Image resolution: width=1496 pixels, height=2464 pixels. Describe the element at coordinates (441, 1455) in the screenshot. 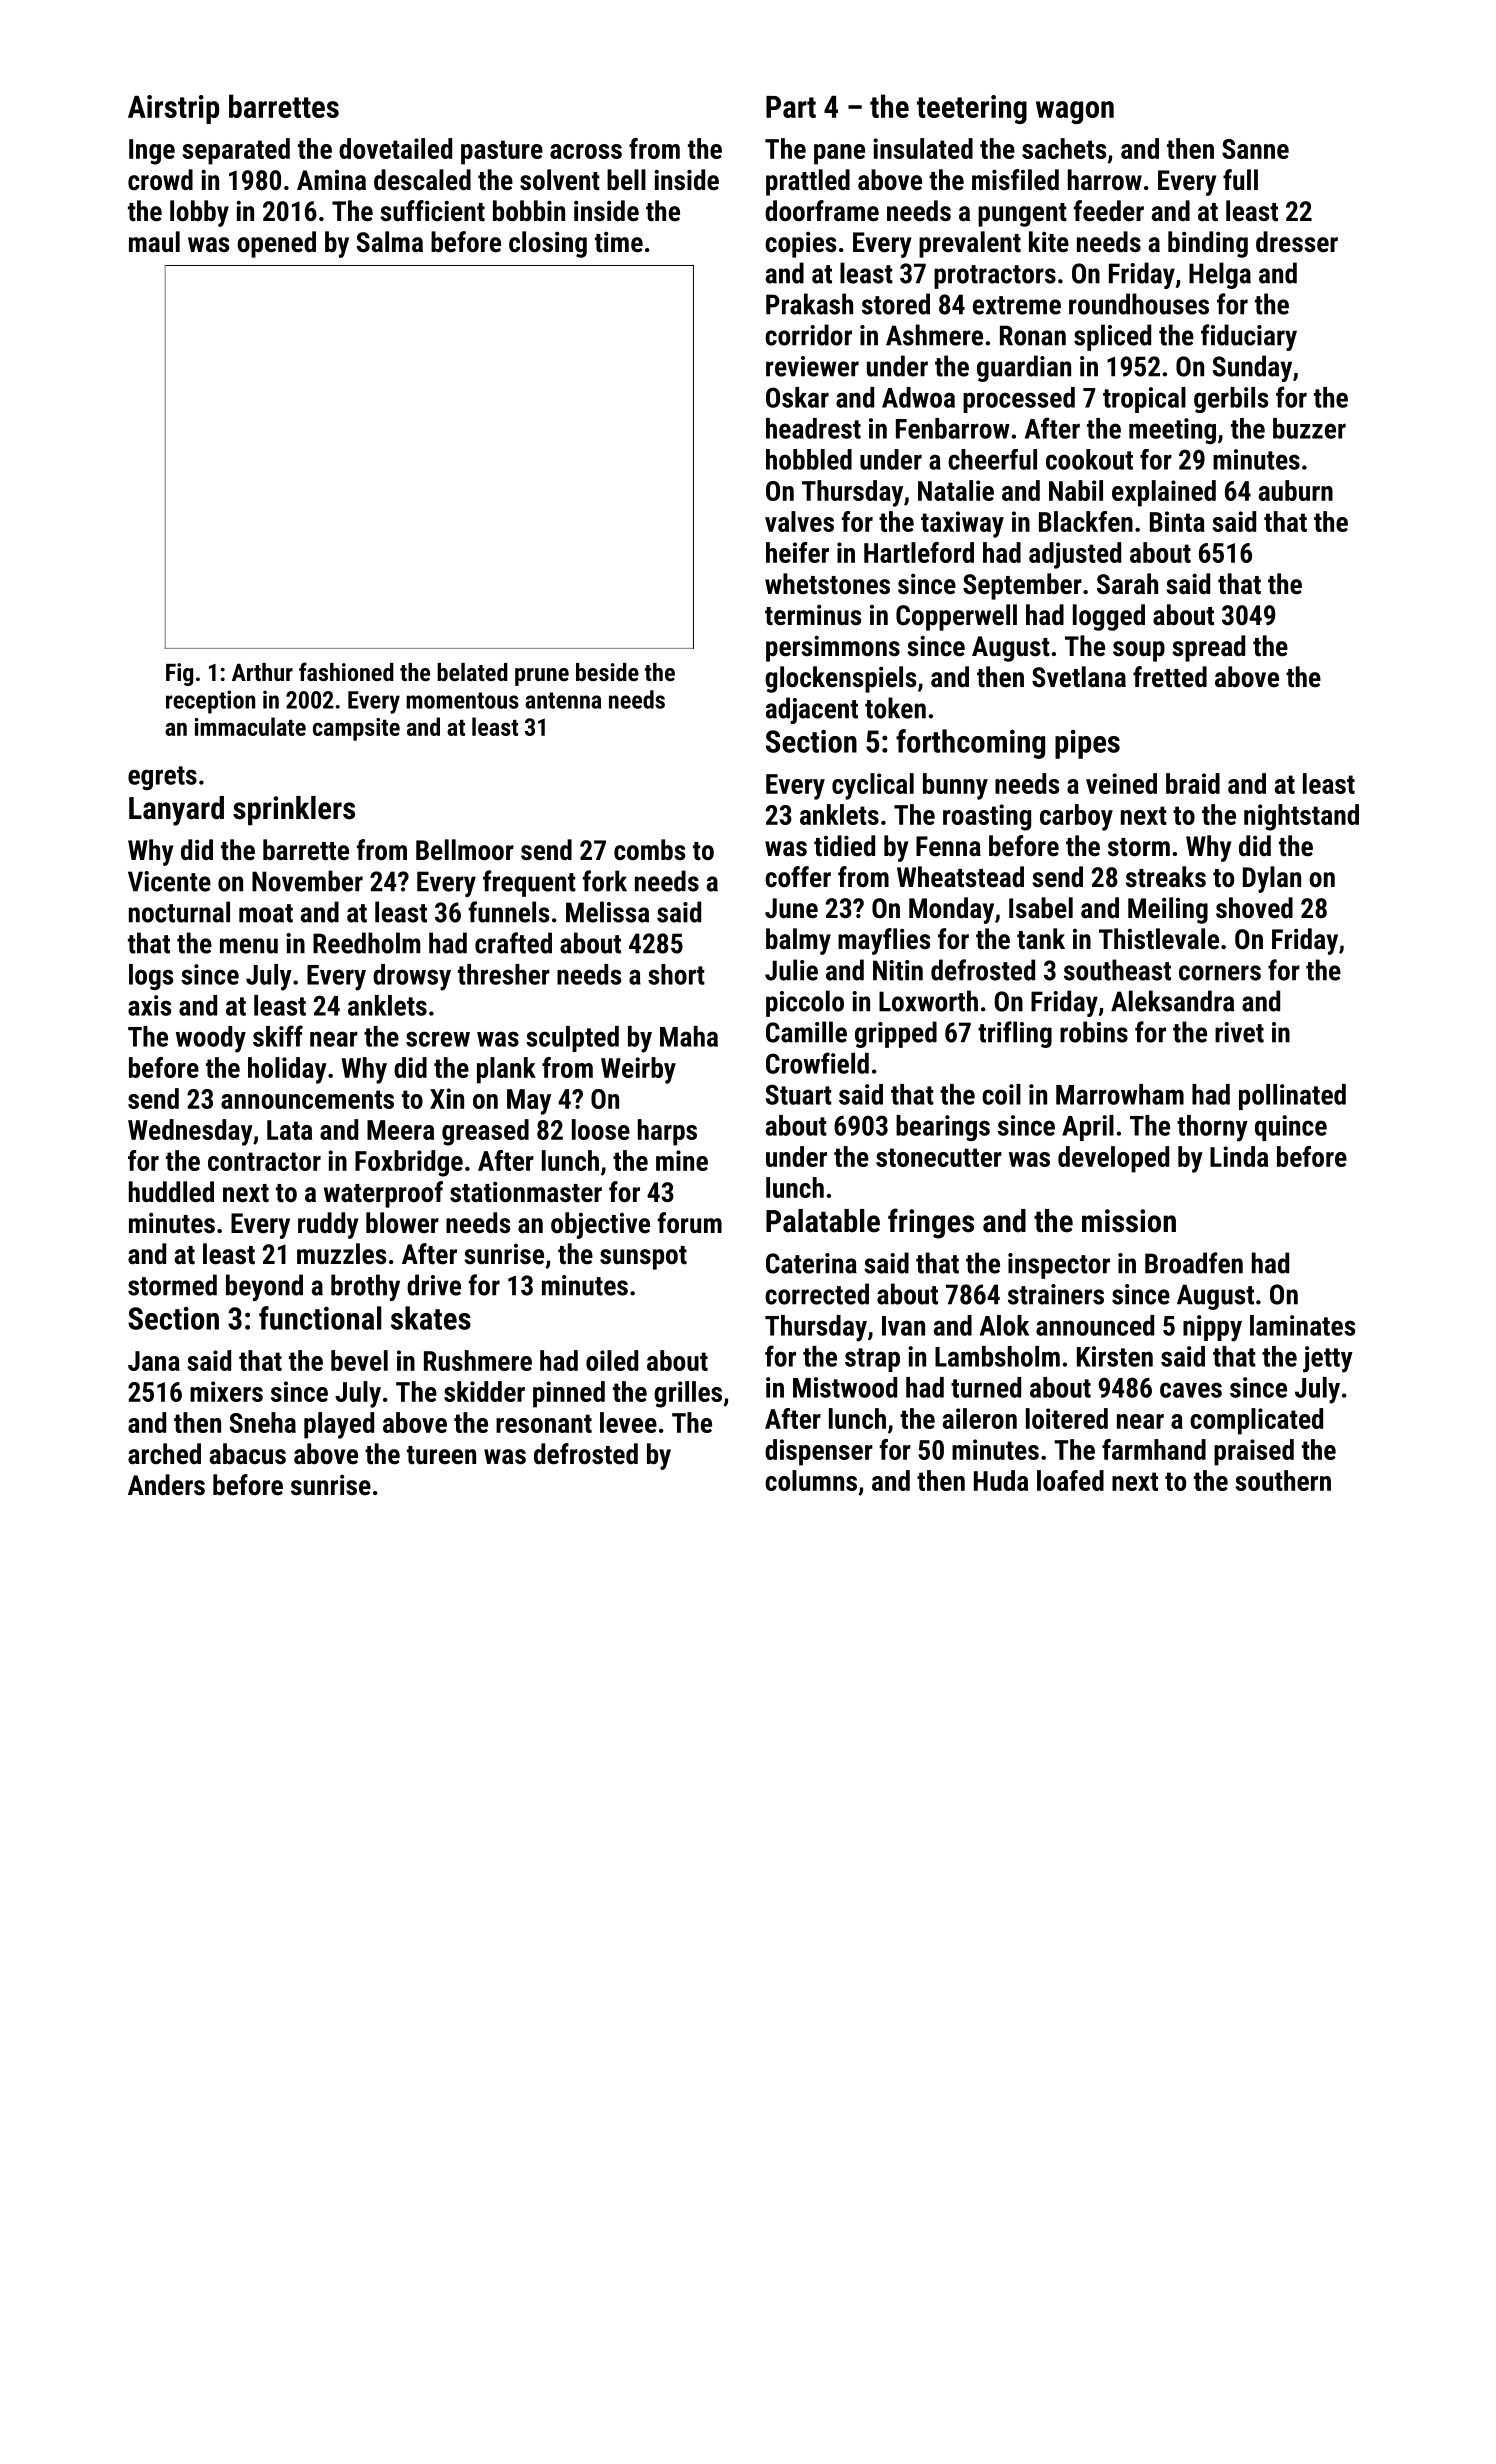

I see `tureen` at that location.
